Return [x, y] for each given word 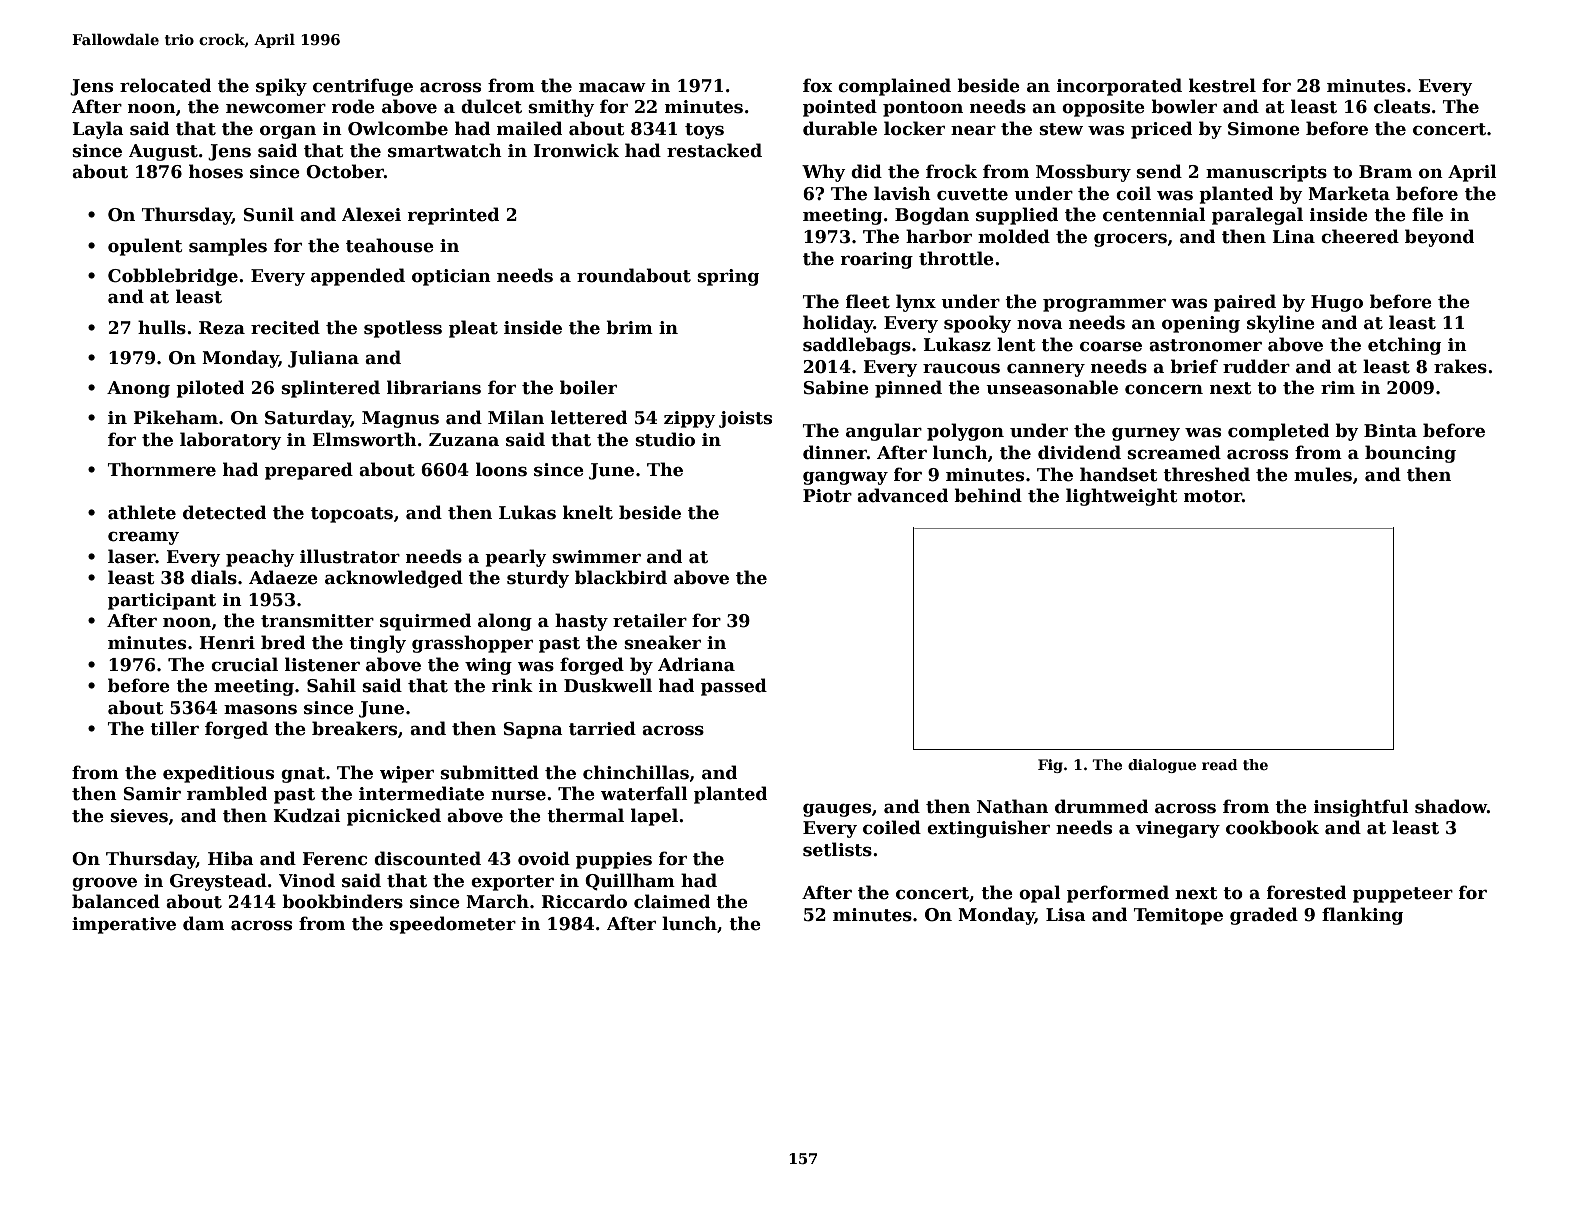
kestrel [1222, 85]
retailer [650, 620]
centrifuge [363, 87]
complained [894, 87]
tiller [174, 728]
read [1220, 764]
